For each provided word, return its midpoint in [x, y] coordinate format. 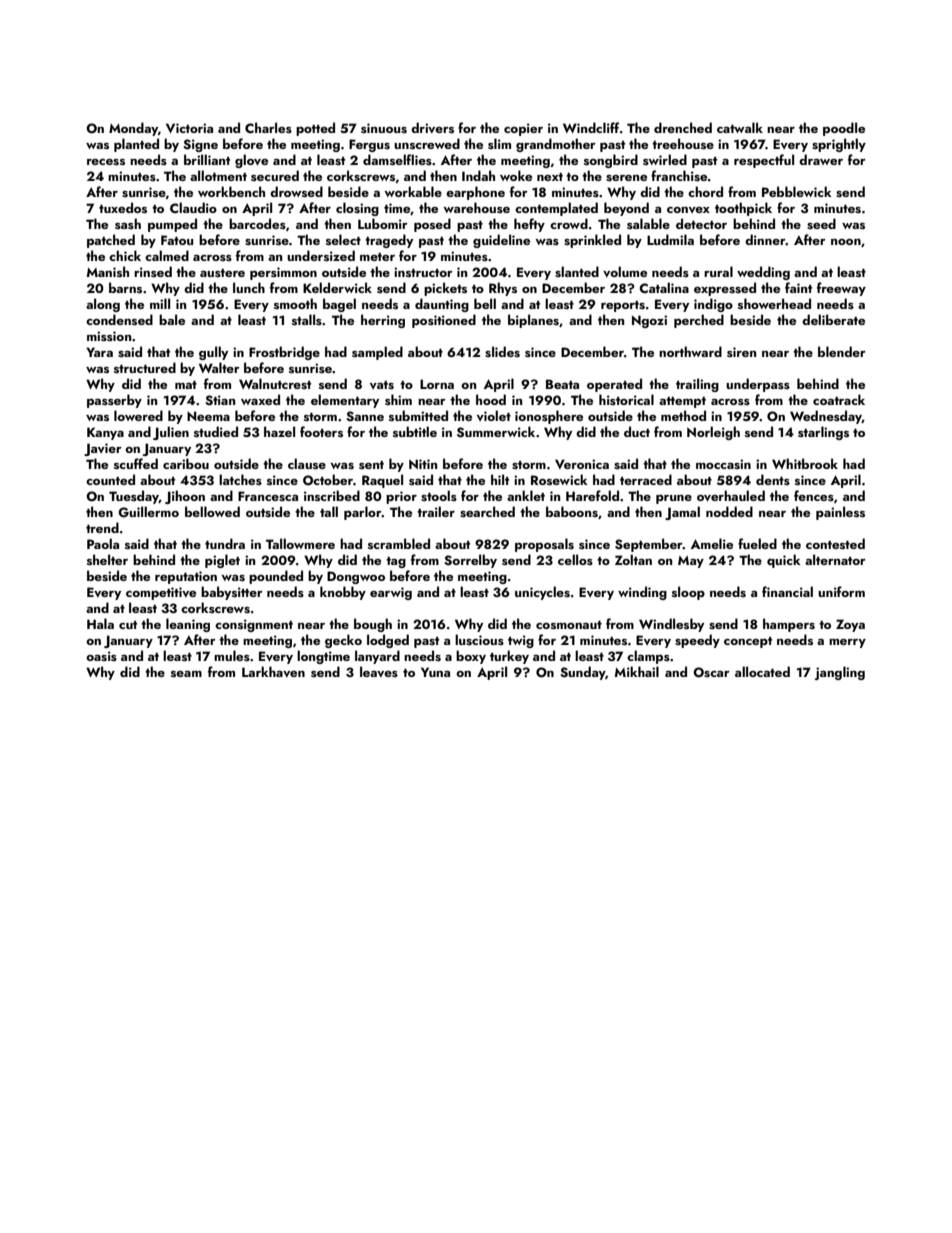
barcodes [257, 223]
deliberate [833, 319]
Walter [219, 367]
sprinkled [592, 241]
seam [186, 674]
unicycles [542, 593]
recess [106, 162]
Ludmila [670, 239]
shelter [107, 559]
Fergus [369, 145]
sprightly [839, 145]
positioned [444, 321]
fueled [757, 543]
